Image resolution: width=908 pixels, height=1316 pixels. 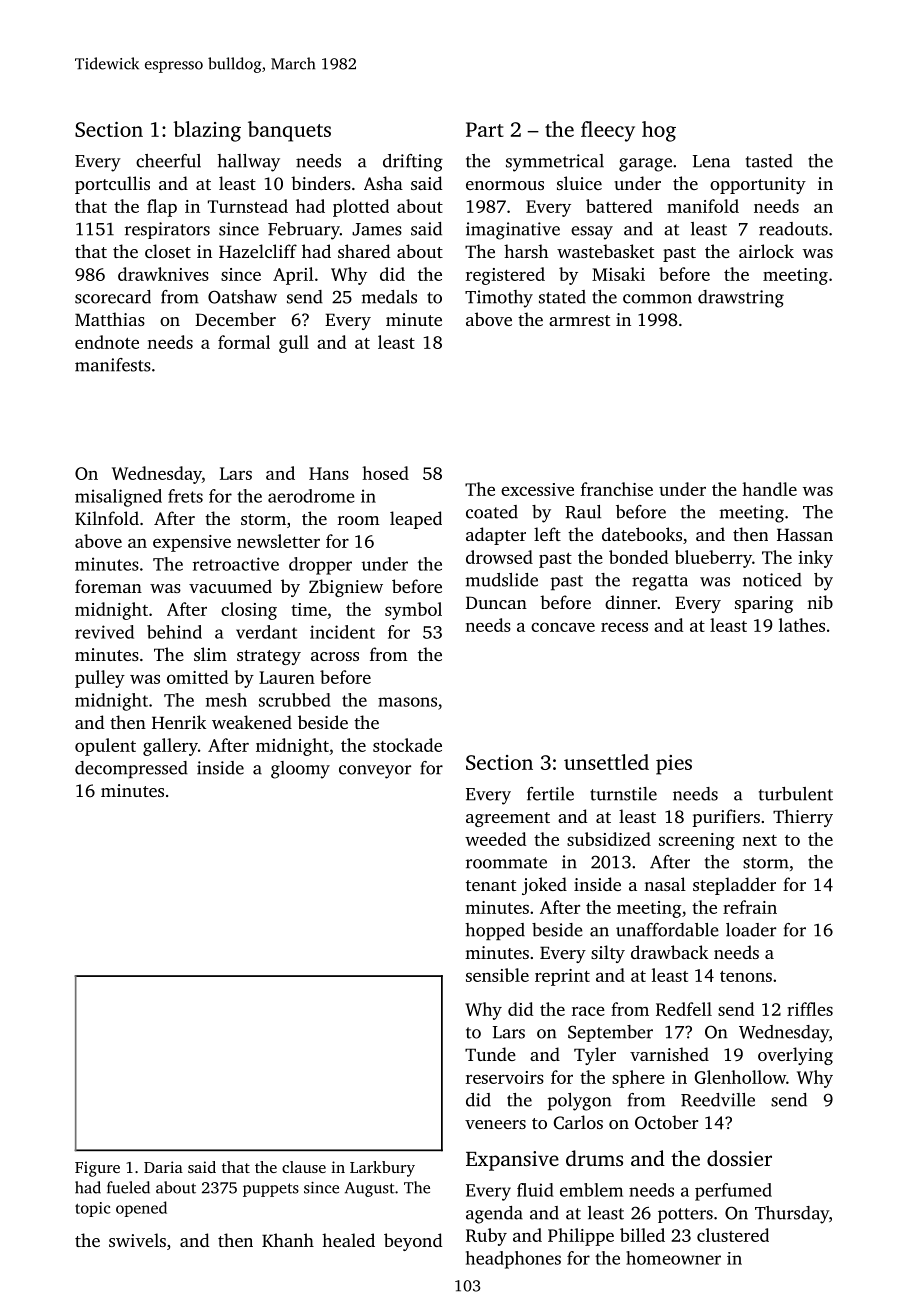 What do you see at coordinates (230, 586) in the page?
I see `vacuumed` at bounding box center [230, 586].
